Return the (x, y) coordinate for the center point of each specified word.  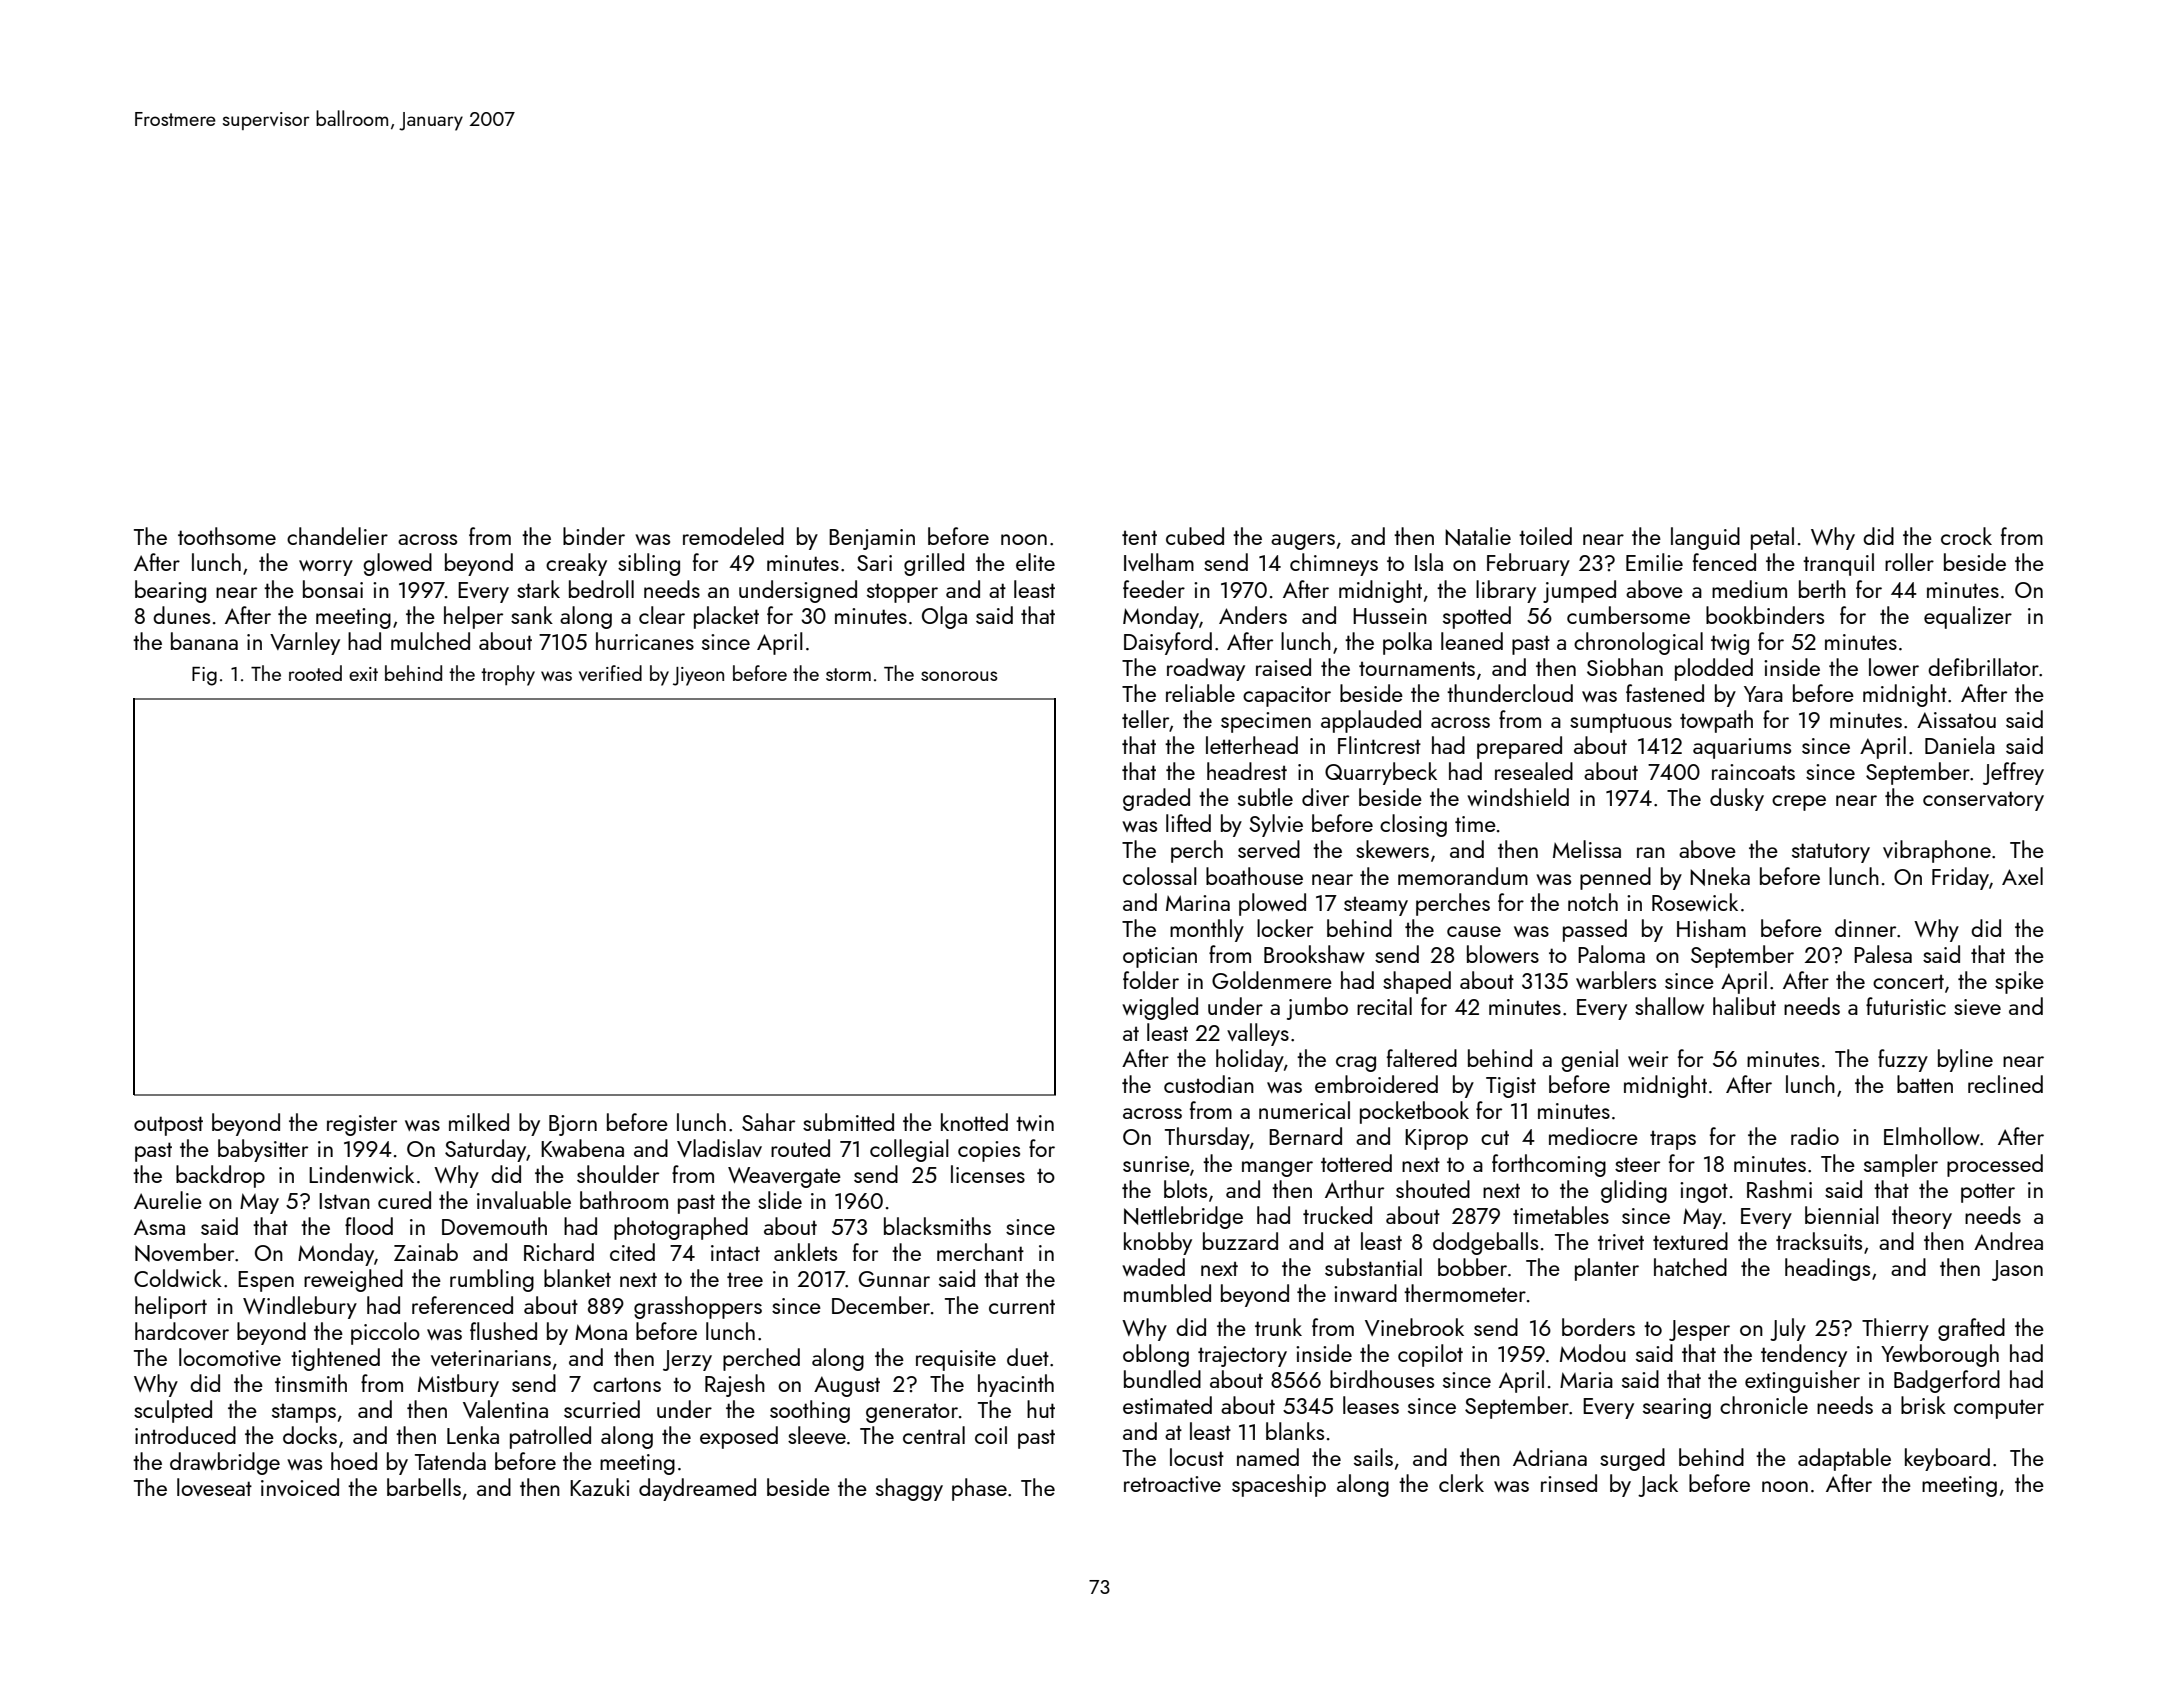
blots (1185, 1189)
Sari (874, 563)
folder (1151, 980)
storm (848, 674)
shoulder (618, 1174)
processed (1995, 1165)
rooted (315, 673)
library (1506, 591)
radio (1815, 1136)
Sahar (768, 1122)
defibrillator (1983, 667)
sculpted (173, 1411)
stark (538, 589)
